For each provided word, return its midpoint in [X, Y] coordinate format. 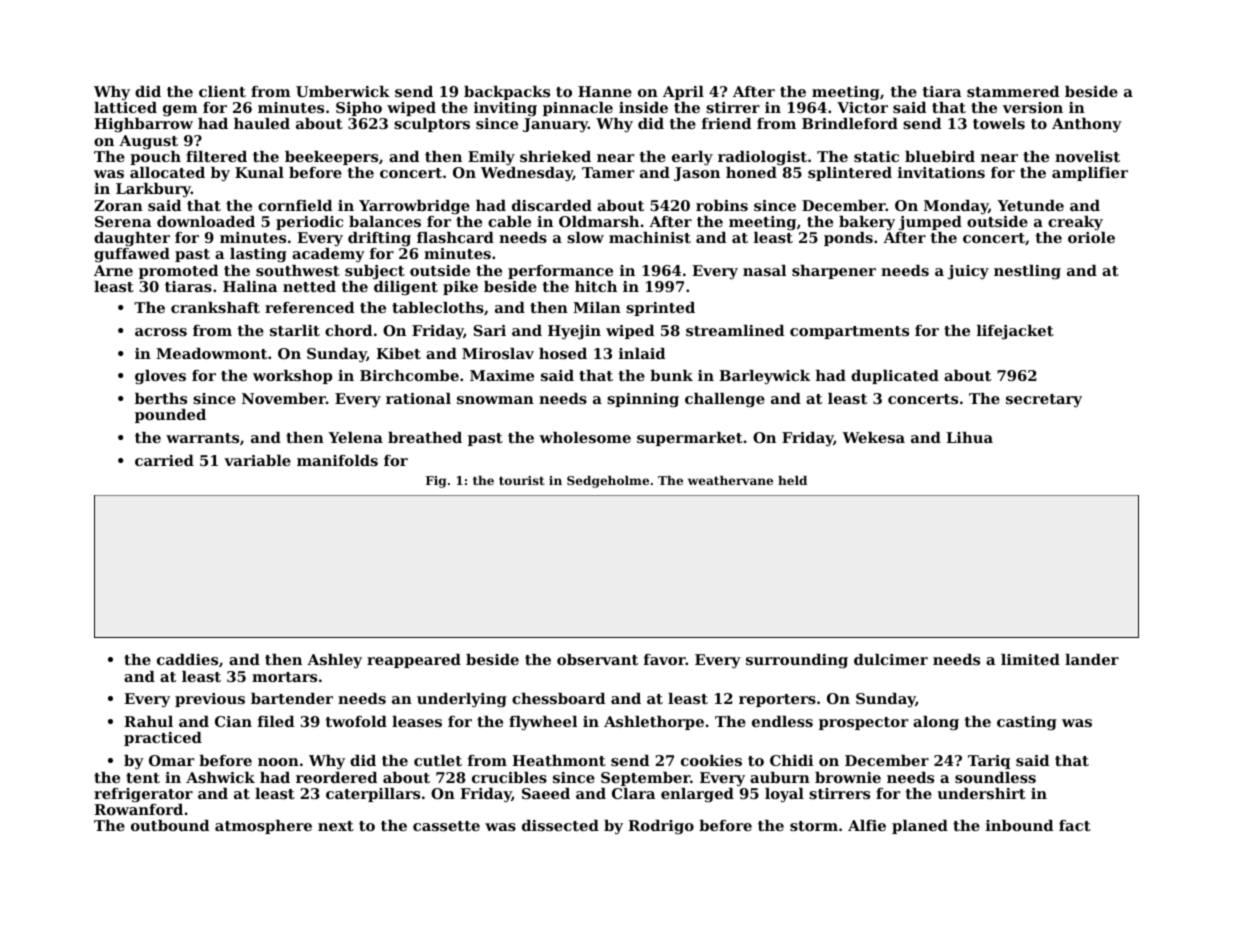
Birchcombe [409, 375]
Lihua [969, 437]
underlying [462, 700]
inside [643, 107]
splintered [850, 174]
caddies [187, 659]
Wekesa [873, 437]
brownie [848, 777]
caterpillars [373, 795]
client [222, 91]
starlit [295, 330]
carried [164, 460]
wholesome [585, 437]
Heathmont [559, 760]
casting [1027, 723]
